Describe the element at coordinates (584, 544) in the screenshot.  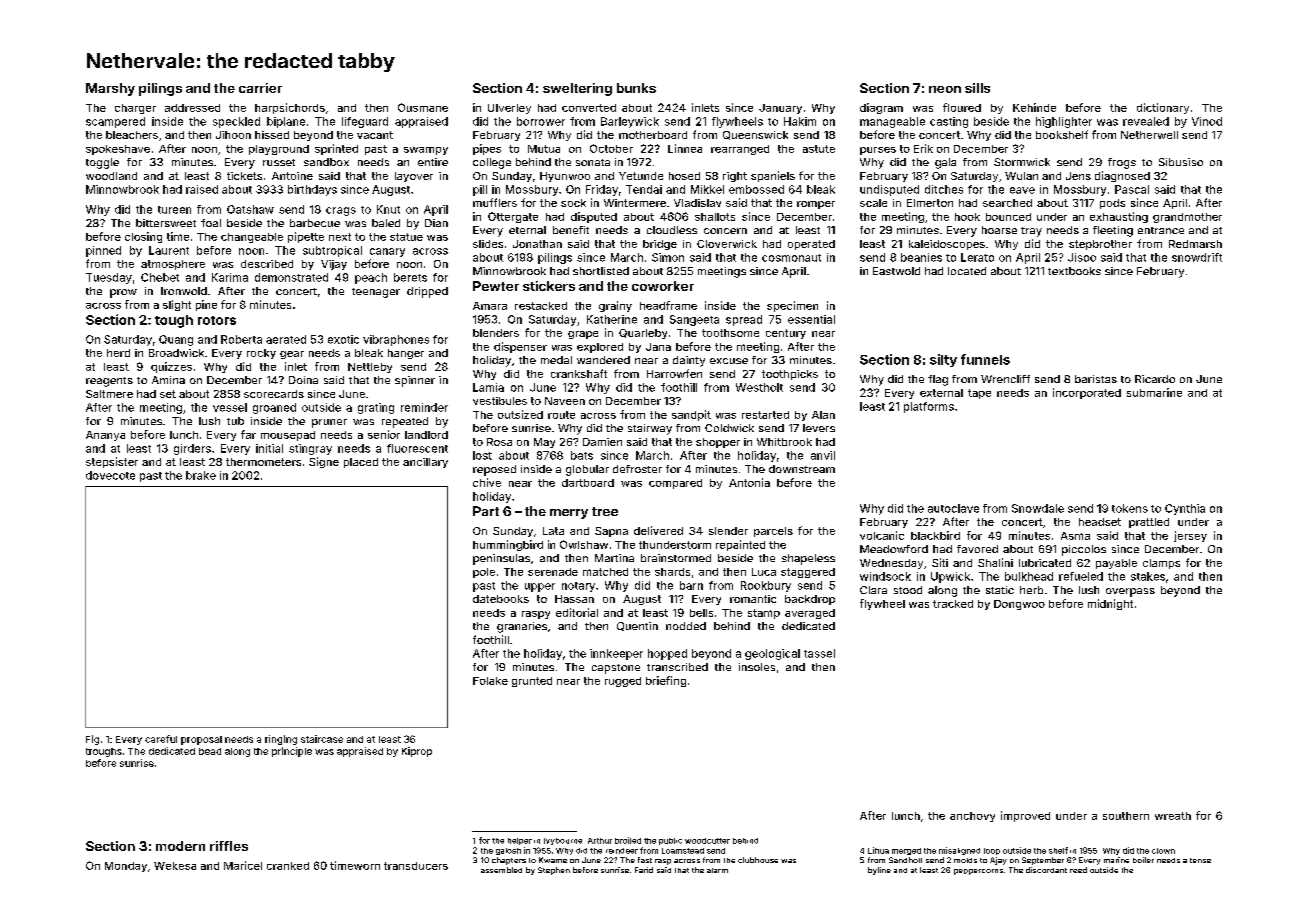
I see `Owlshaw` at that location.
